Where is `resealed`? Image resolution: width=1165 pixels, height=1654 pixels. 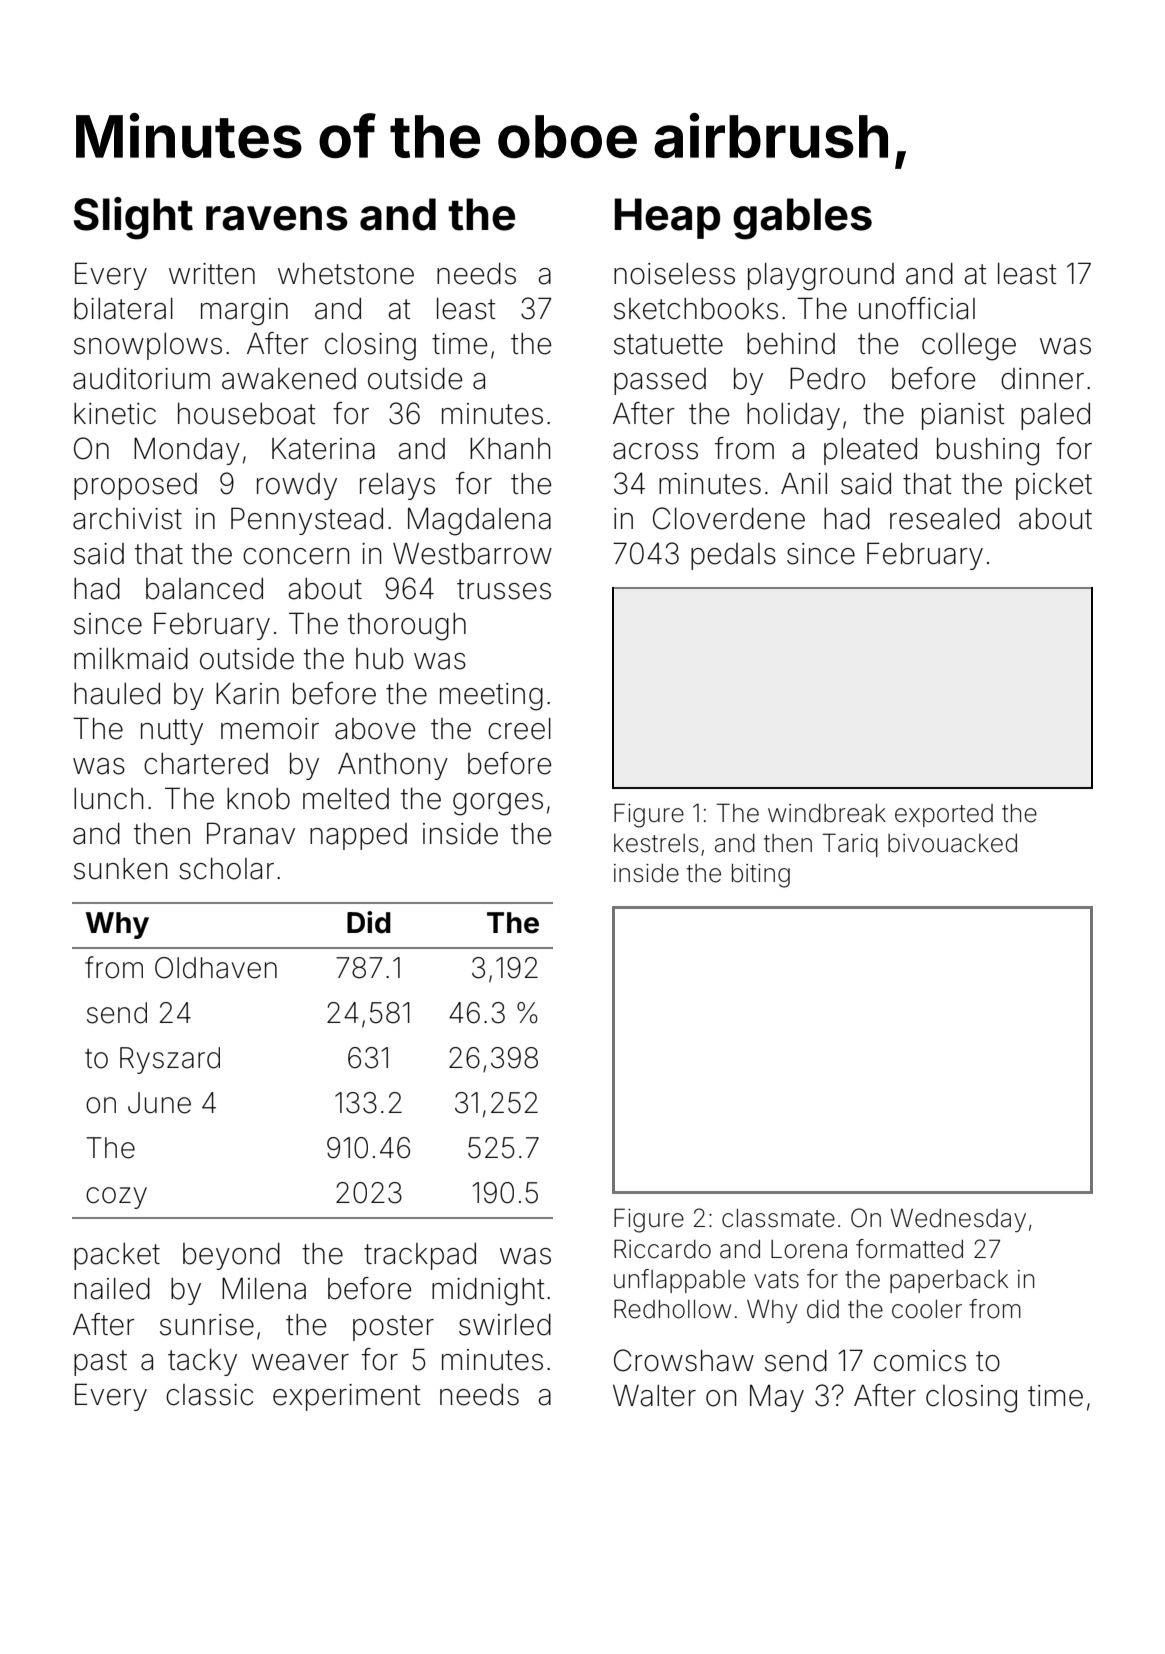
resealed is located at coordinates (945, 519).
